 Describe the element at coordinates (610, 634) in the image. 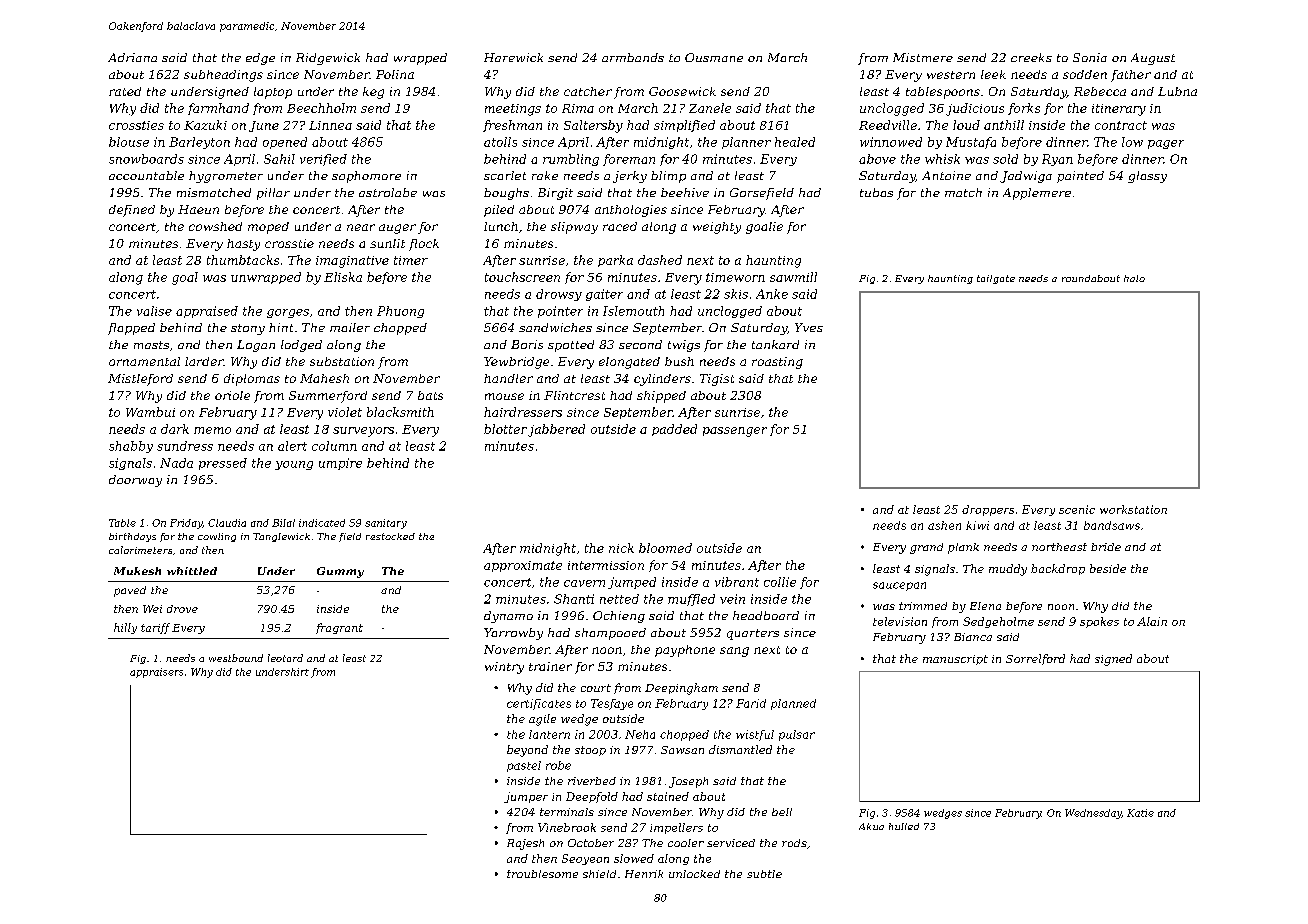

I see `shampooed` at that location.
